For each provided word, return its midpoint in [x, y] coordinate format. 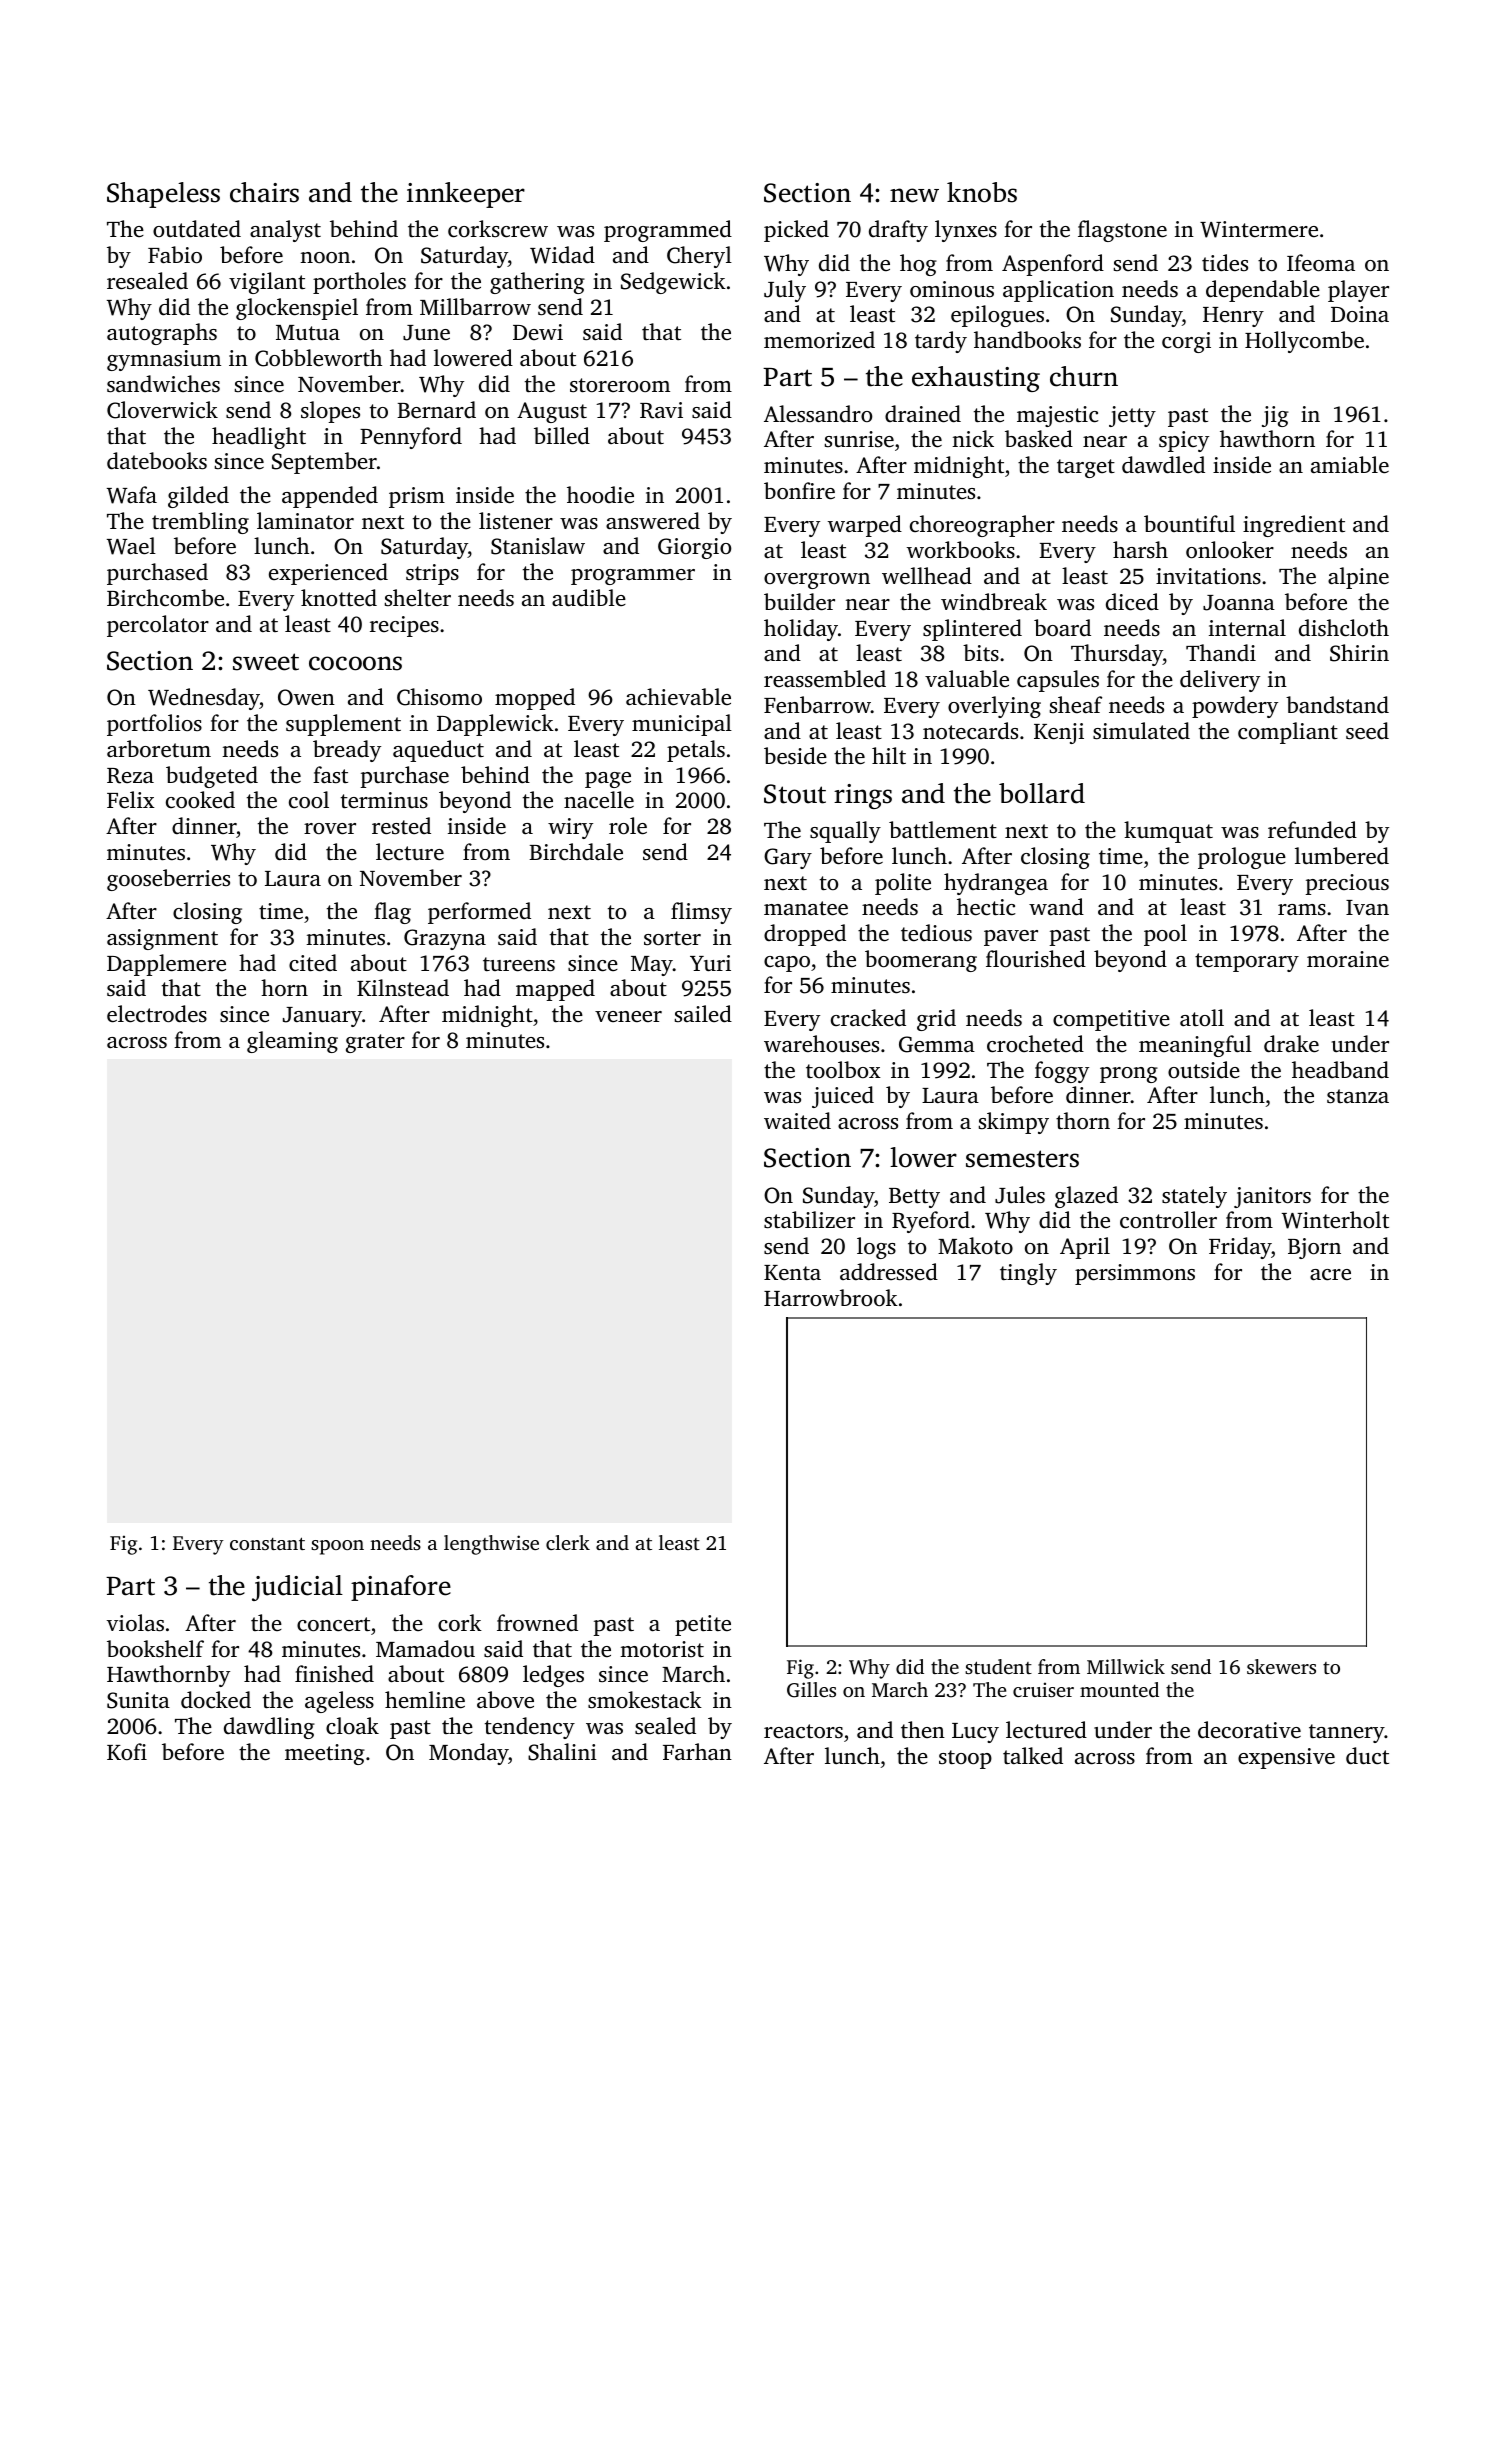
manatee [806, 908]
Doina [1360, 314]
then [923, 1729]
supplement [343, 725]
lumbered [1342, 856]
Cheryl [699, 257]
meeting [325, 1754]
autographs [162, 334]
